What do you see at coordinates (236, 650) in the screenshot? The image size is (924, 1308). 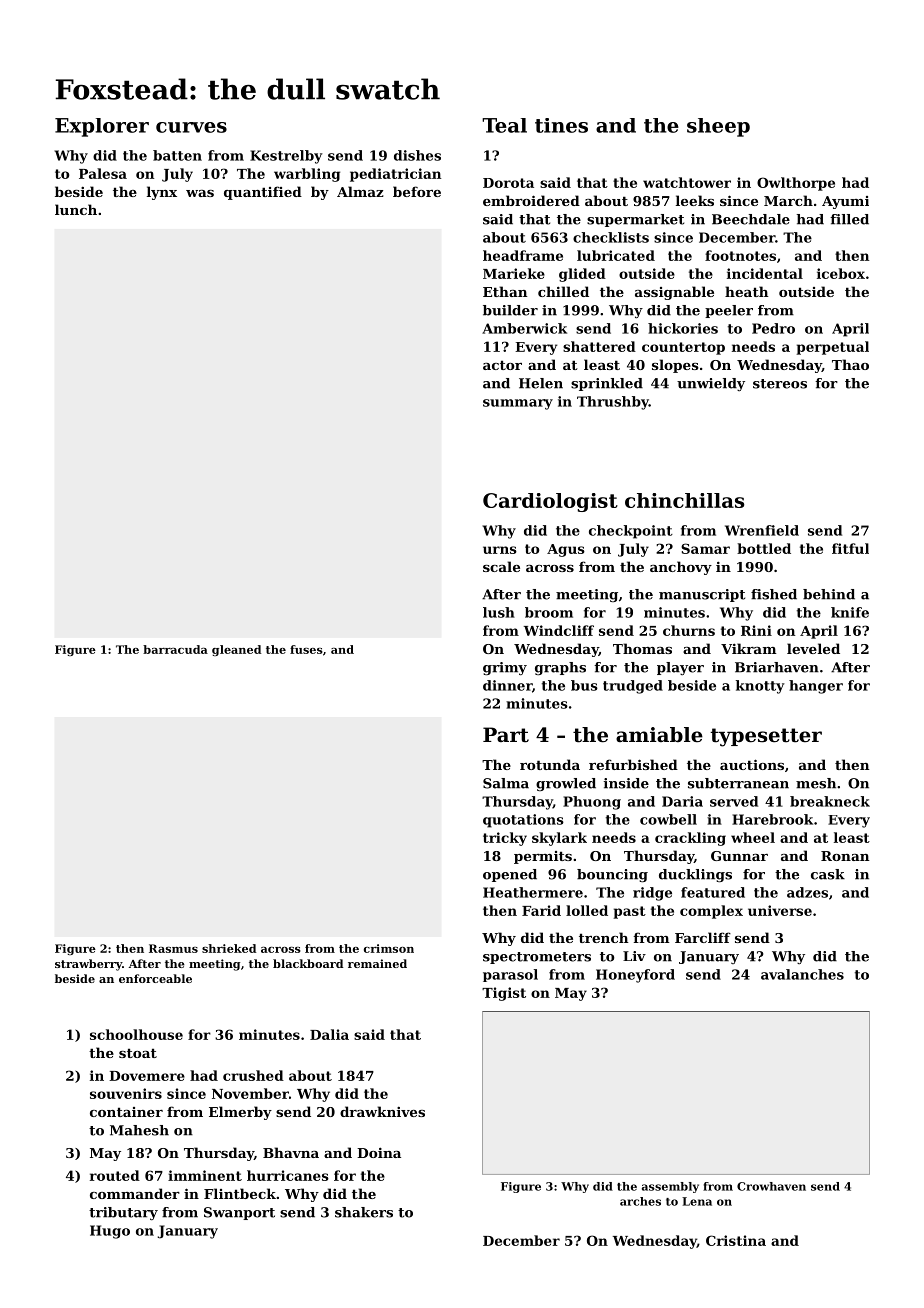 I see `gleaned` at bounding box center [236, 650].
